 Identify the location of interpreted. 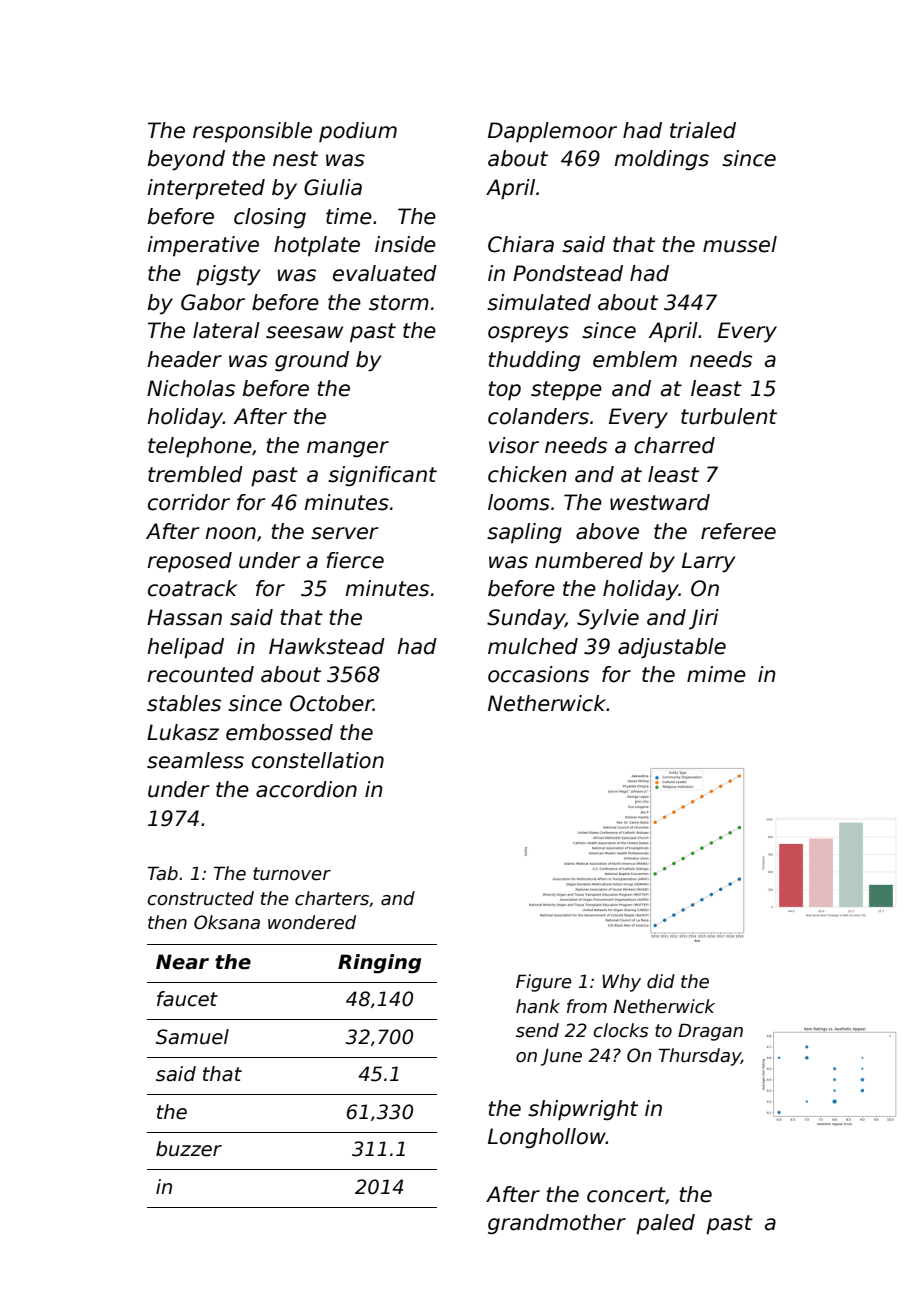
(206, 189).
